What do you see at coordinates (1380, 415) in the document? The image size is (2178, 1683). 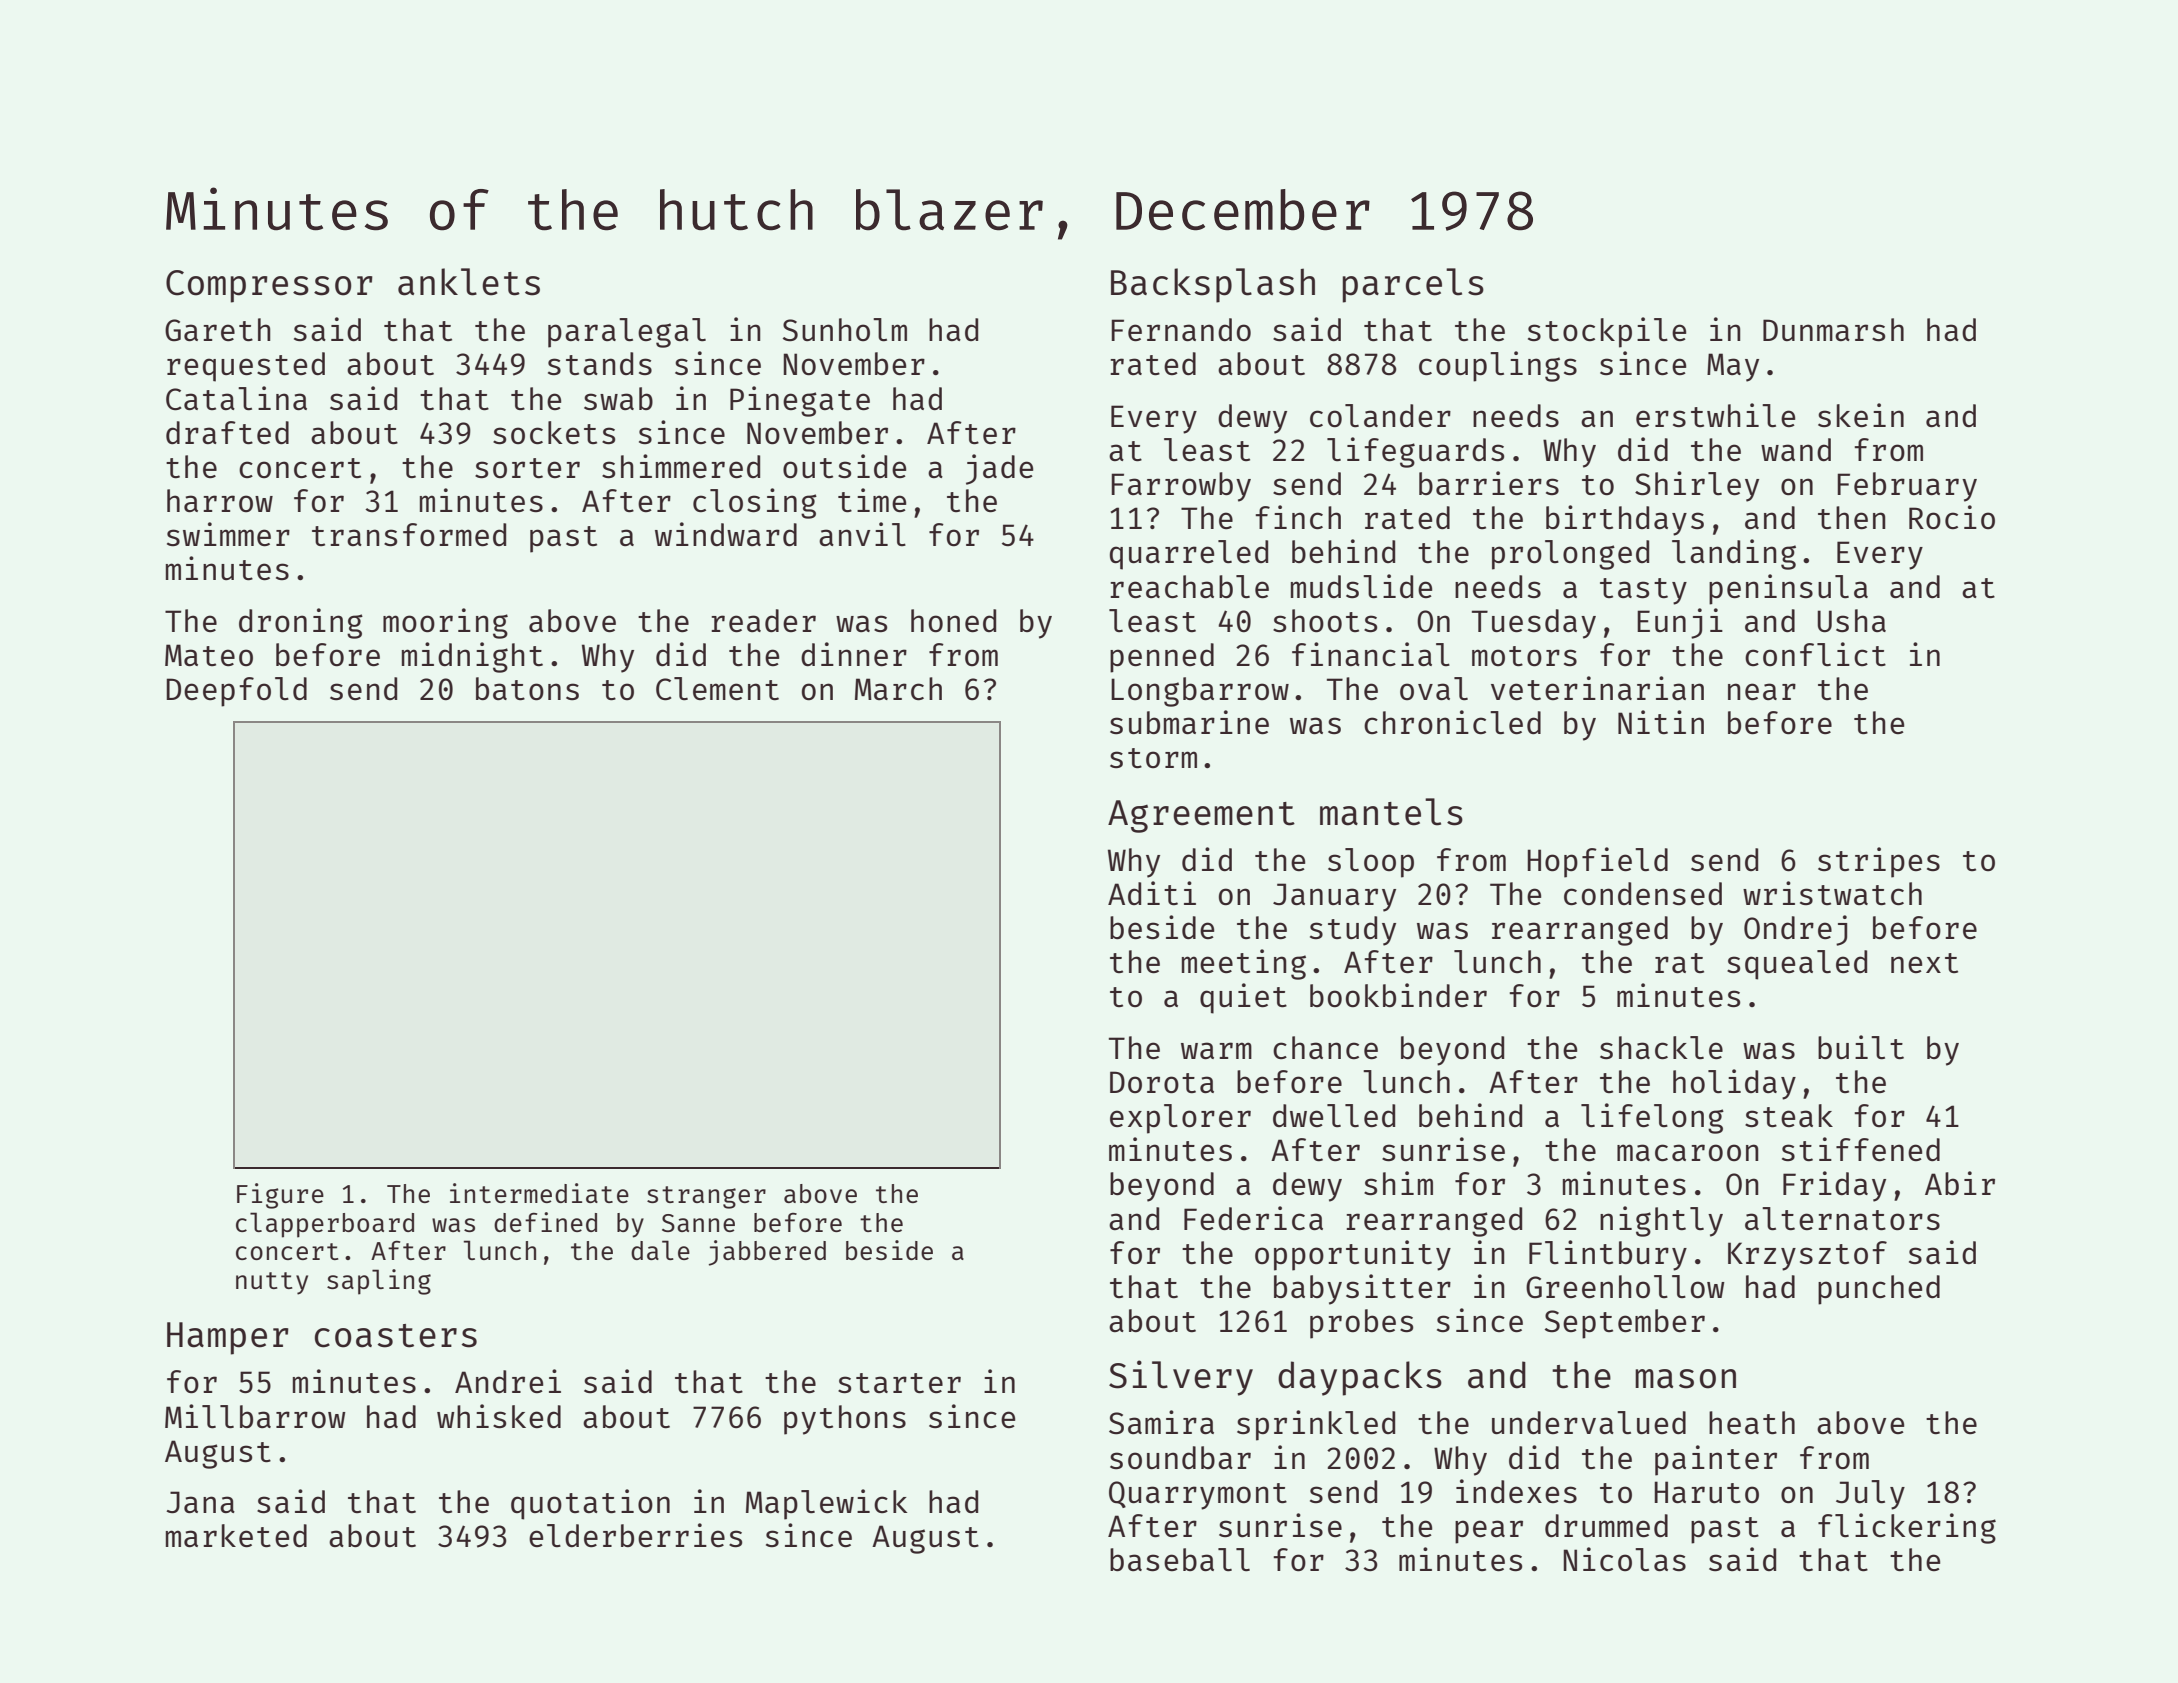 I see `colander` at bounding box center [1380, 415].
